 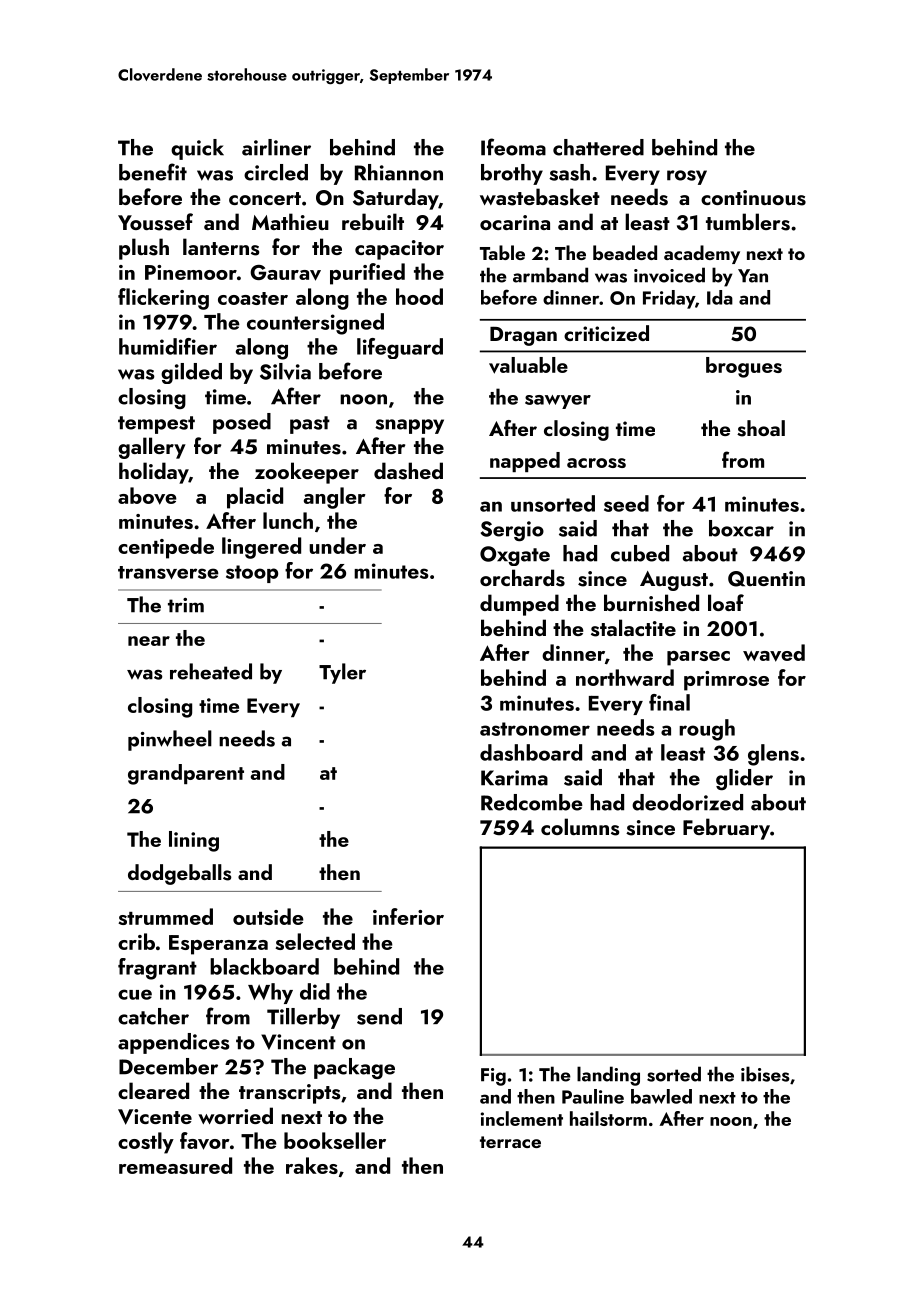 What do you see at coordinates (513, 147) in the page?
I see `Ifeoma` at bounding box center [513, 147].
